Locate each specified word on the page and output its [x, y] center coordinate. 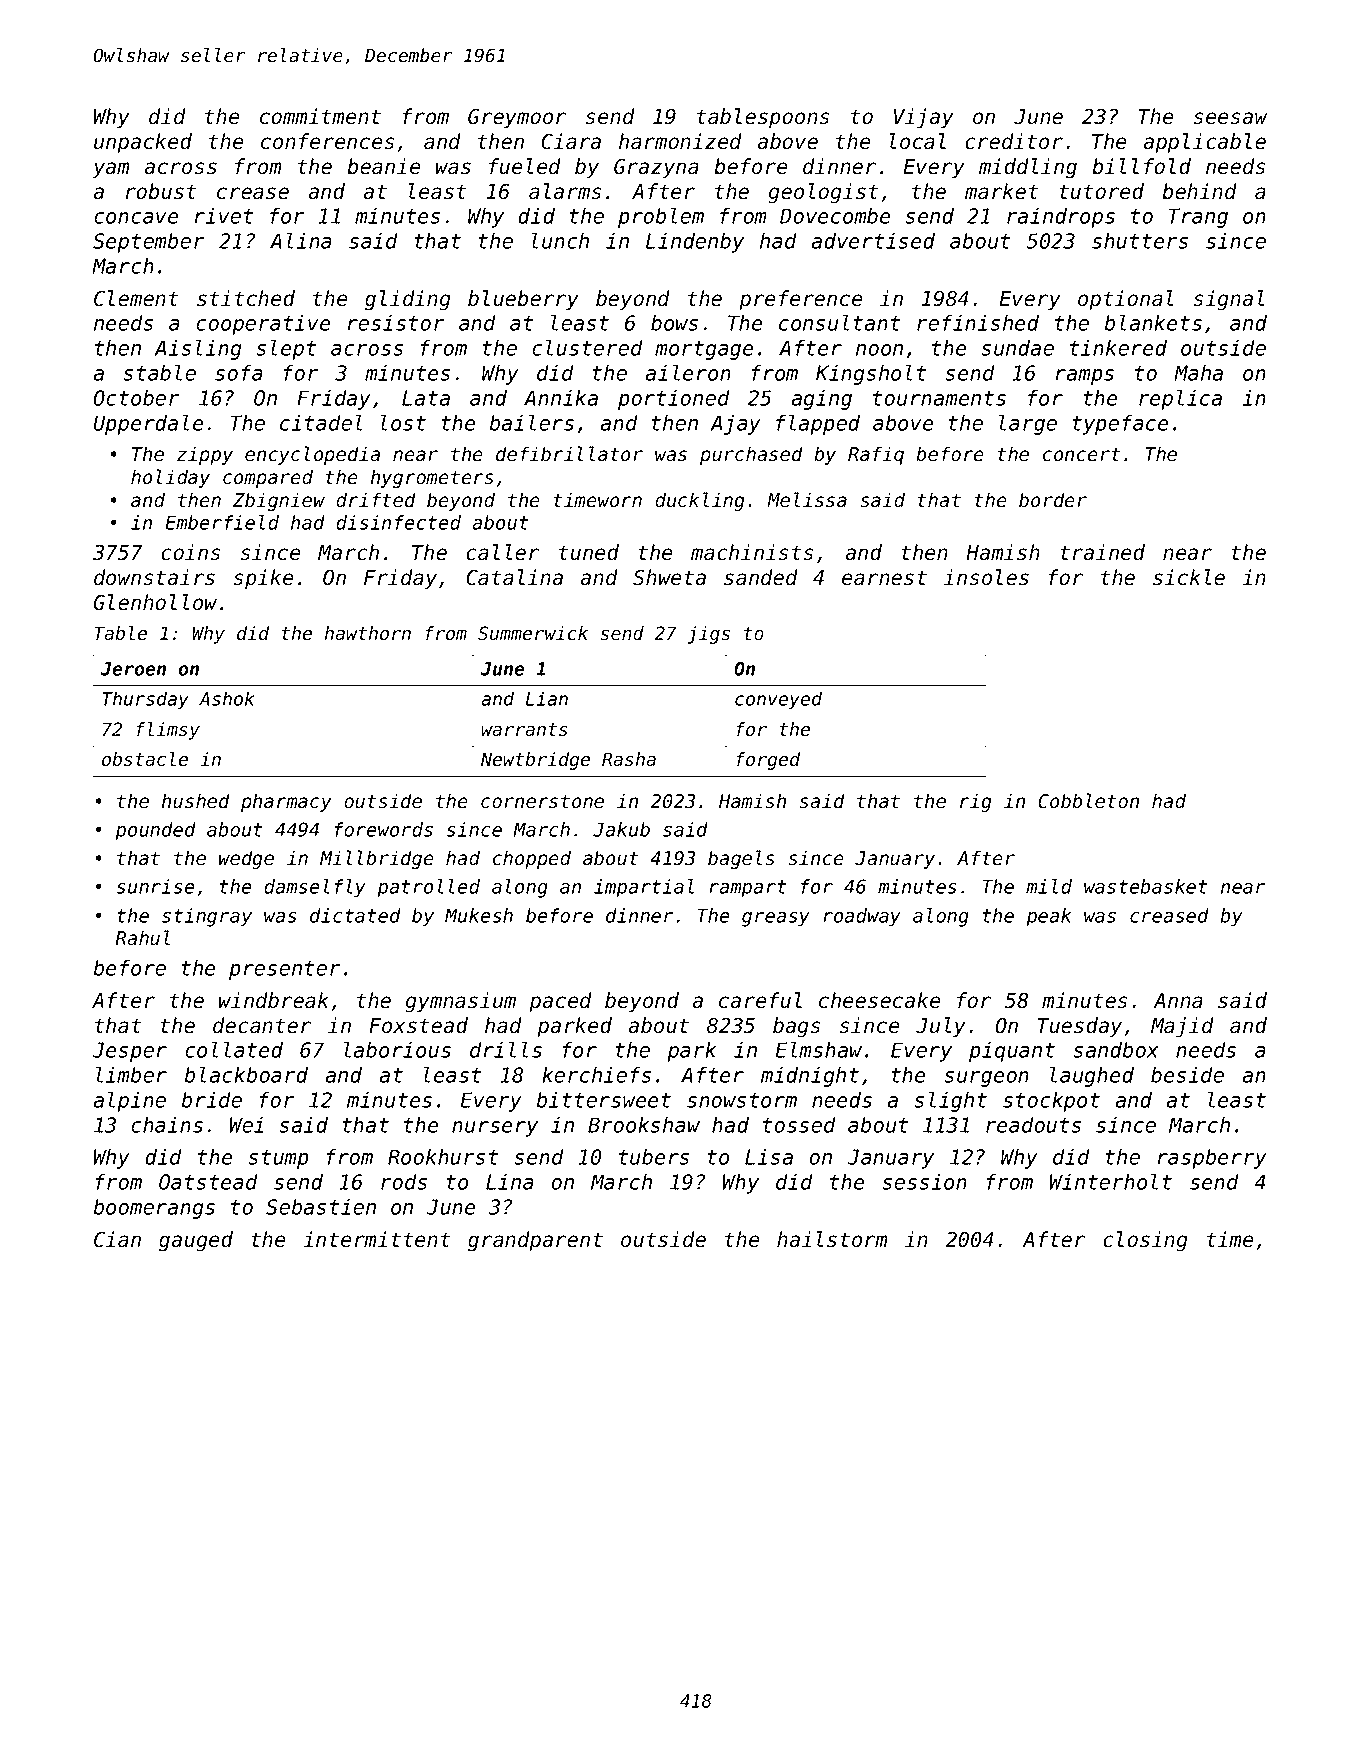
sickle [1189, 577]
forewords [383, 829]
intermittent [376, 1239]
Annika [561, 398]
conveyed [778, 700]
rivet [224, 216]
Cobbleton [1088, 801]
